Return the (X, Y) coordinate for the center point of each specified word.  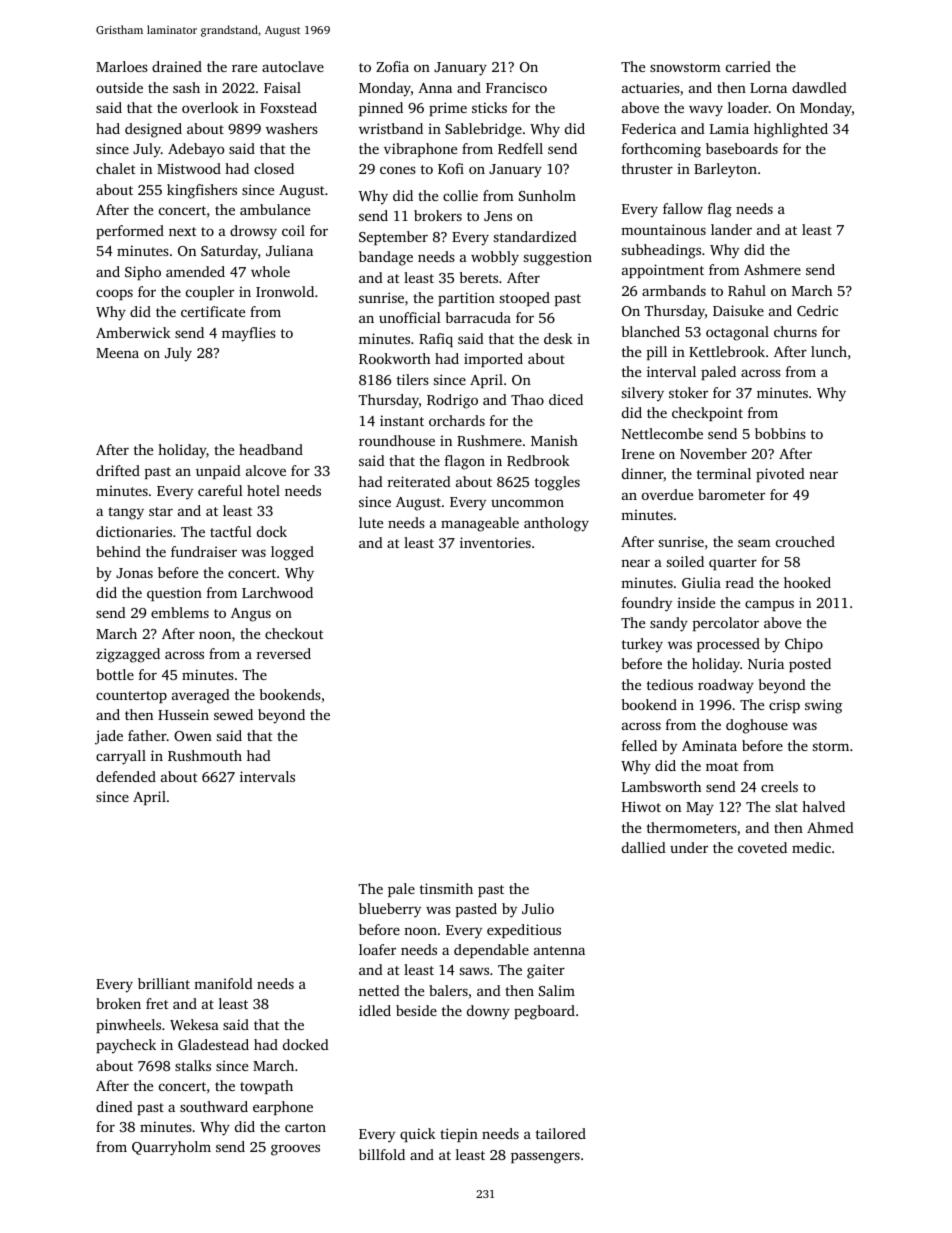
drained (177, 66)
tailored (561, 1133)
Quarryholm (171, 1148)
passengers (545, 1158)
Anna (435, 88)
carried (748, 66)
